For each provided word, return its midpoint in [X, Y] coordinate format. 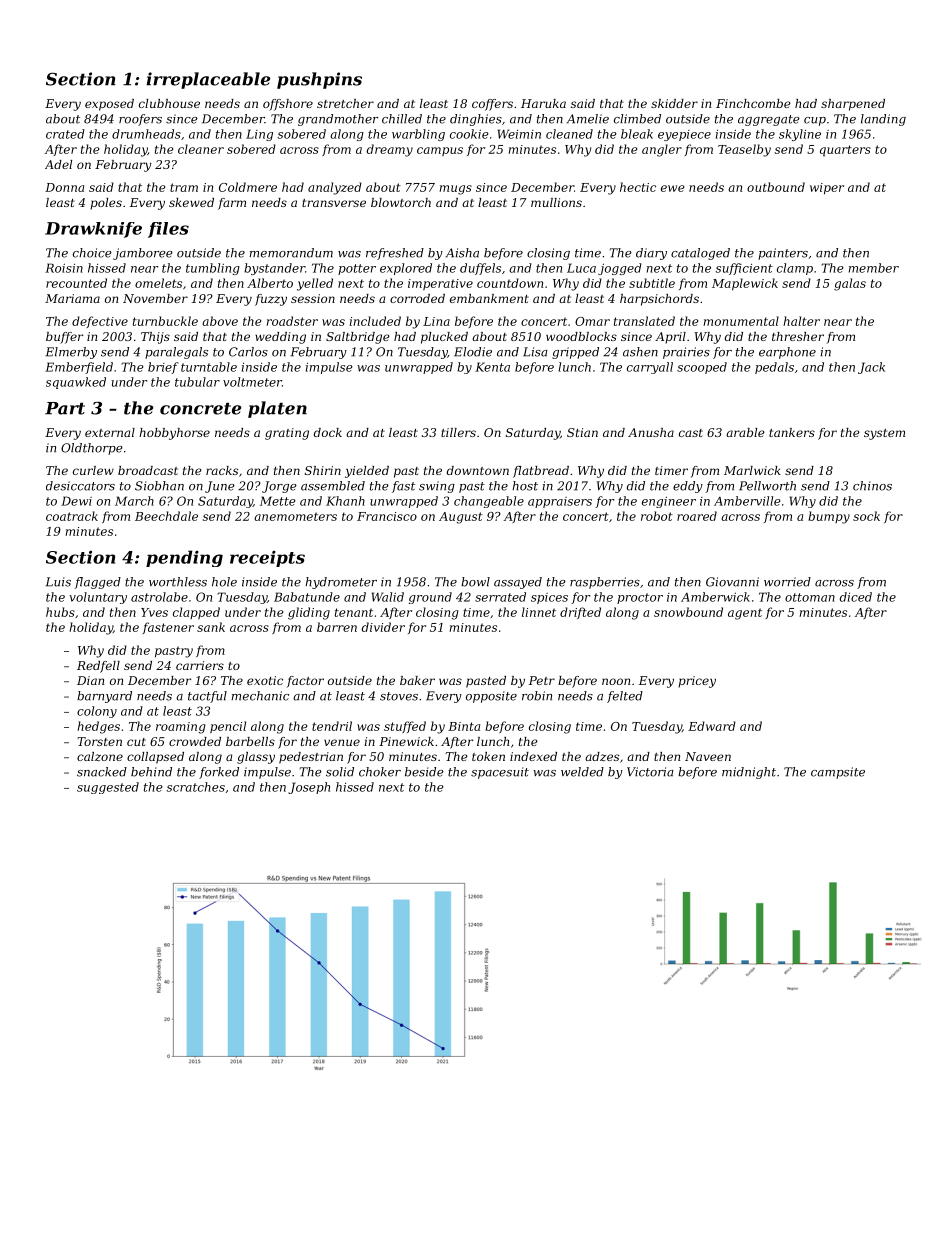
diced [856, 597]
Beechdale [166, 516]
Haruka [543, 103]
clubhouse [169, 103]
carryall [650, 368]
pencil [228, 727]
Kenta [492, 367]
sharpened [853, 105]
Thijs [155, 338]
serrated [500, 597]
